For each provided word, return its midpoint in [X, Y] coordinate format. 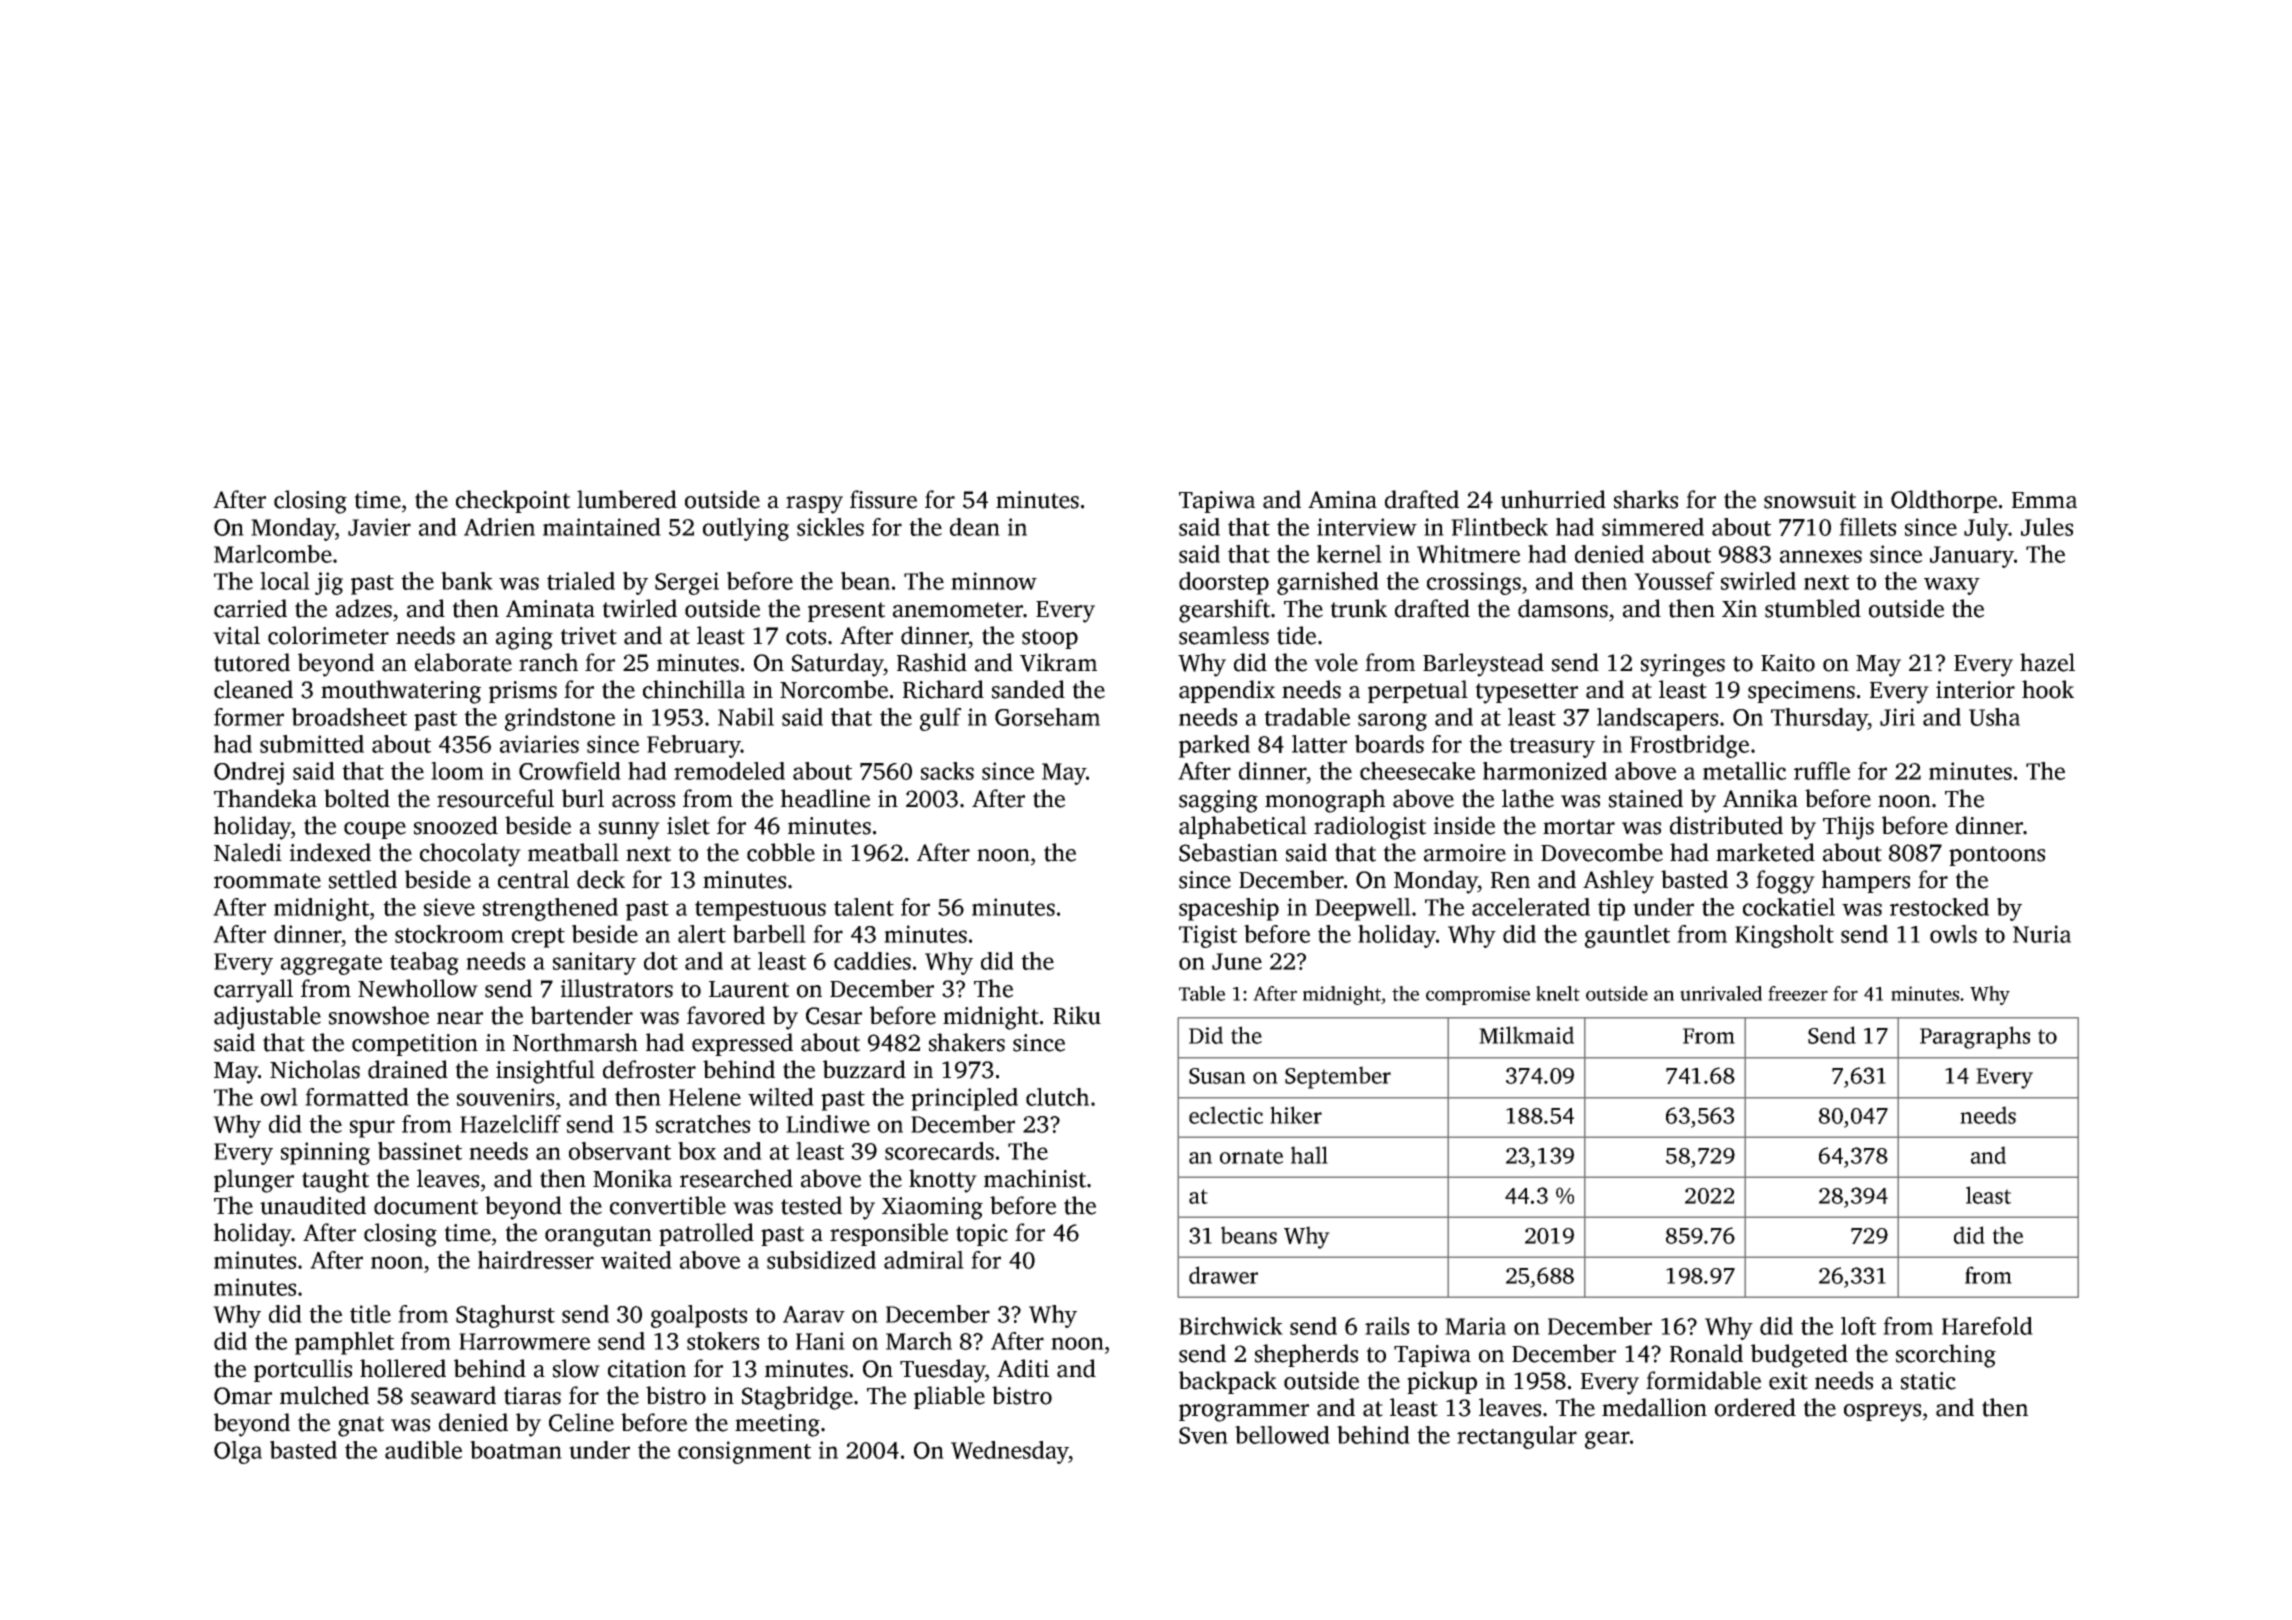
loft [1858, 1326]
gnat [361, 1426]
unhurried [1553, 499]
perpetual [1418, 691]
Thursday [1819, 719]
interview [1367, 527]
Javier [379, 527]
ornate [1251, 1156]
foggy [1785, 882]
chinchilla [694, 689]
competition [415, 1045]
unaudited [313, 1205]
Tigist [1208, 936]
